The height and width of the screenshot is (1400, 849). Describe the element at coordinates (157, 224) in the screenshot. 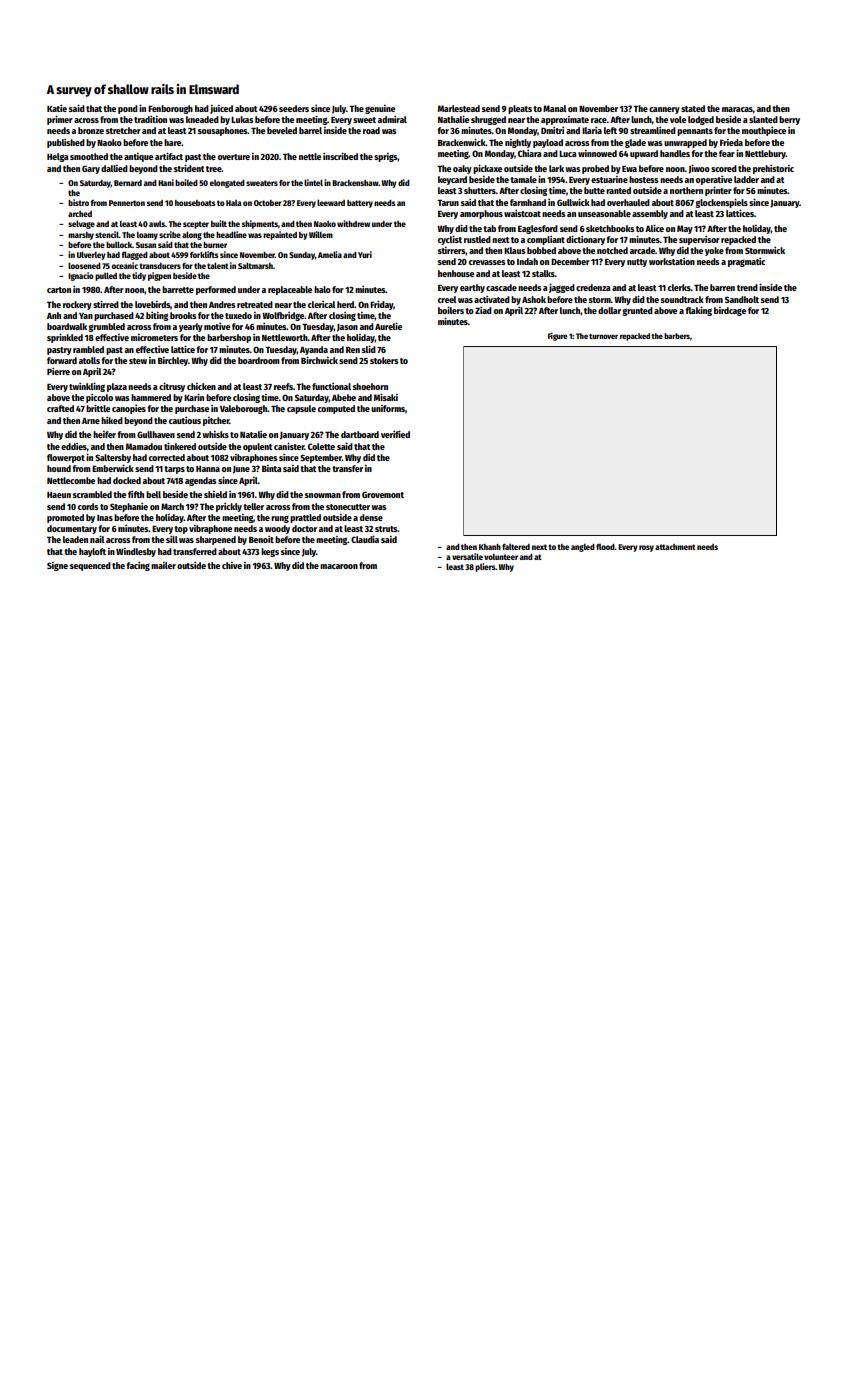

I see `awls` at that location.
